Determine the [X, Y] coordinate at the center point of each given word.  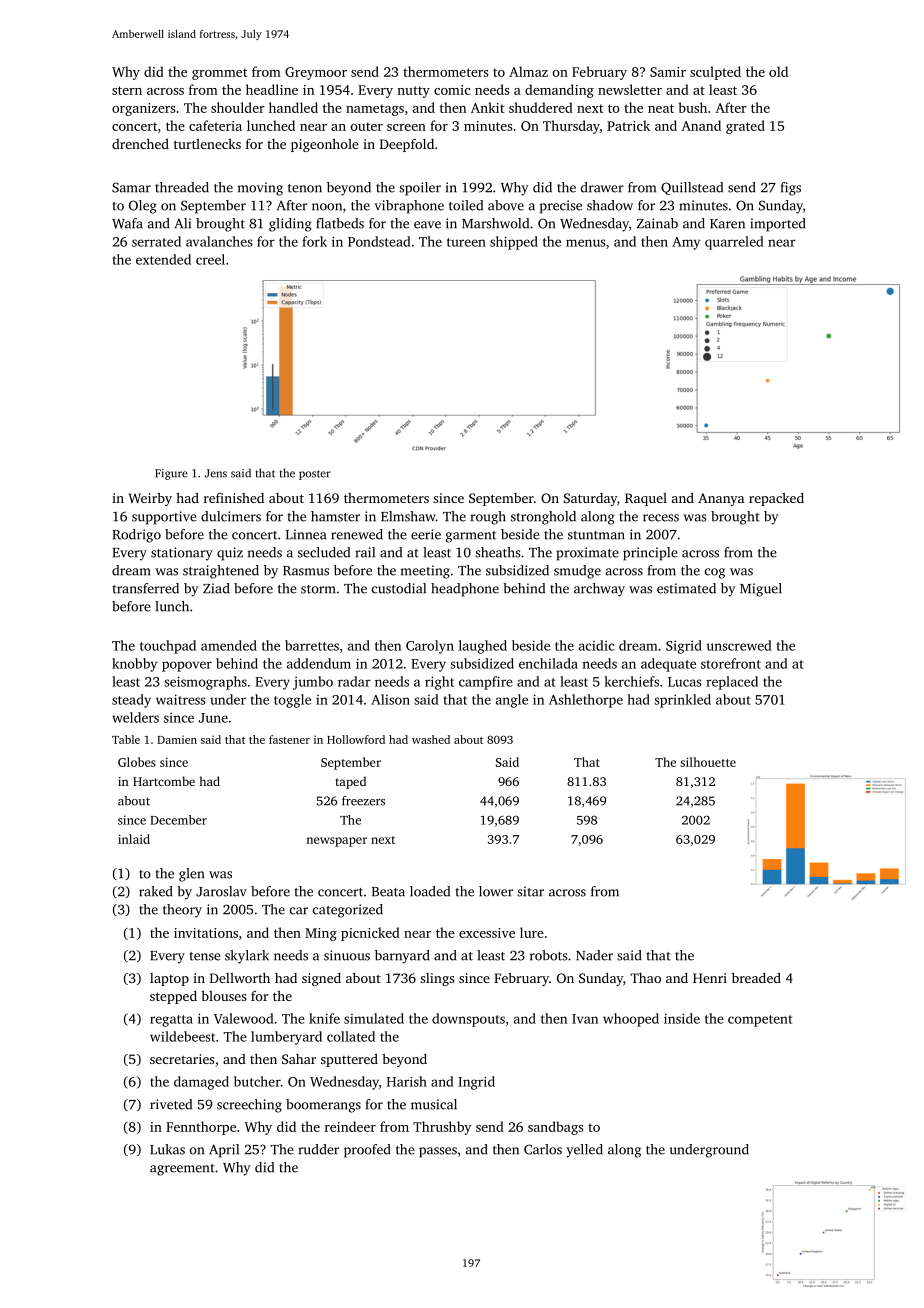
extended [163, 259]
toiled [466, 205]
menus [586, 243]
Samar [131, 187]
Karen [727, 224]
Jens [216, 473]
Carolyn [430, 647]
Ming [321, 934]
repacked [776, 499]
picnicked [370, 934]
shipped [514, 243]
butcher [257, 1081]
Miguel [761, 590]
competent [760, 1021]
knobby [134, 665]
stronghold [543, 518]
